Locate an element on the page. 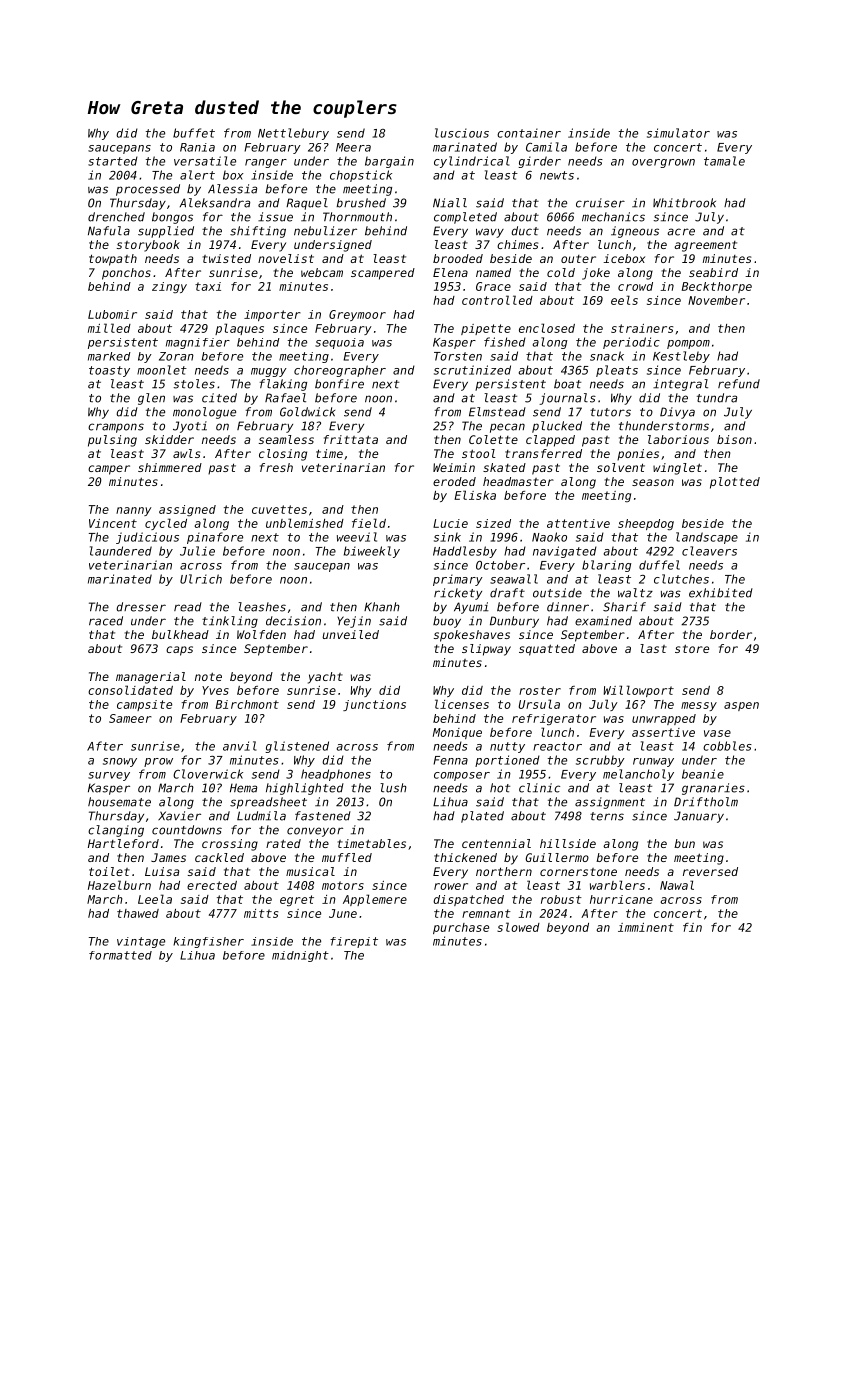 Image resolution: width=849 pixels, height=1400 pixels. raced is located at coordinates (106, 621).
